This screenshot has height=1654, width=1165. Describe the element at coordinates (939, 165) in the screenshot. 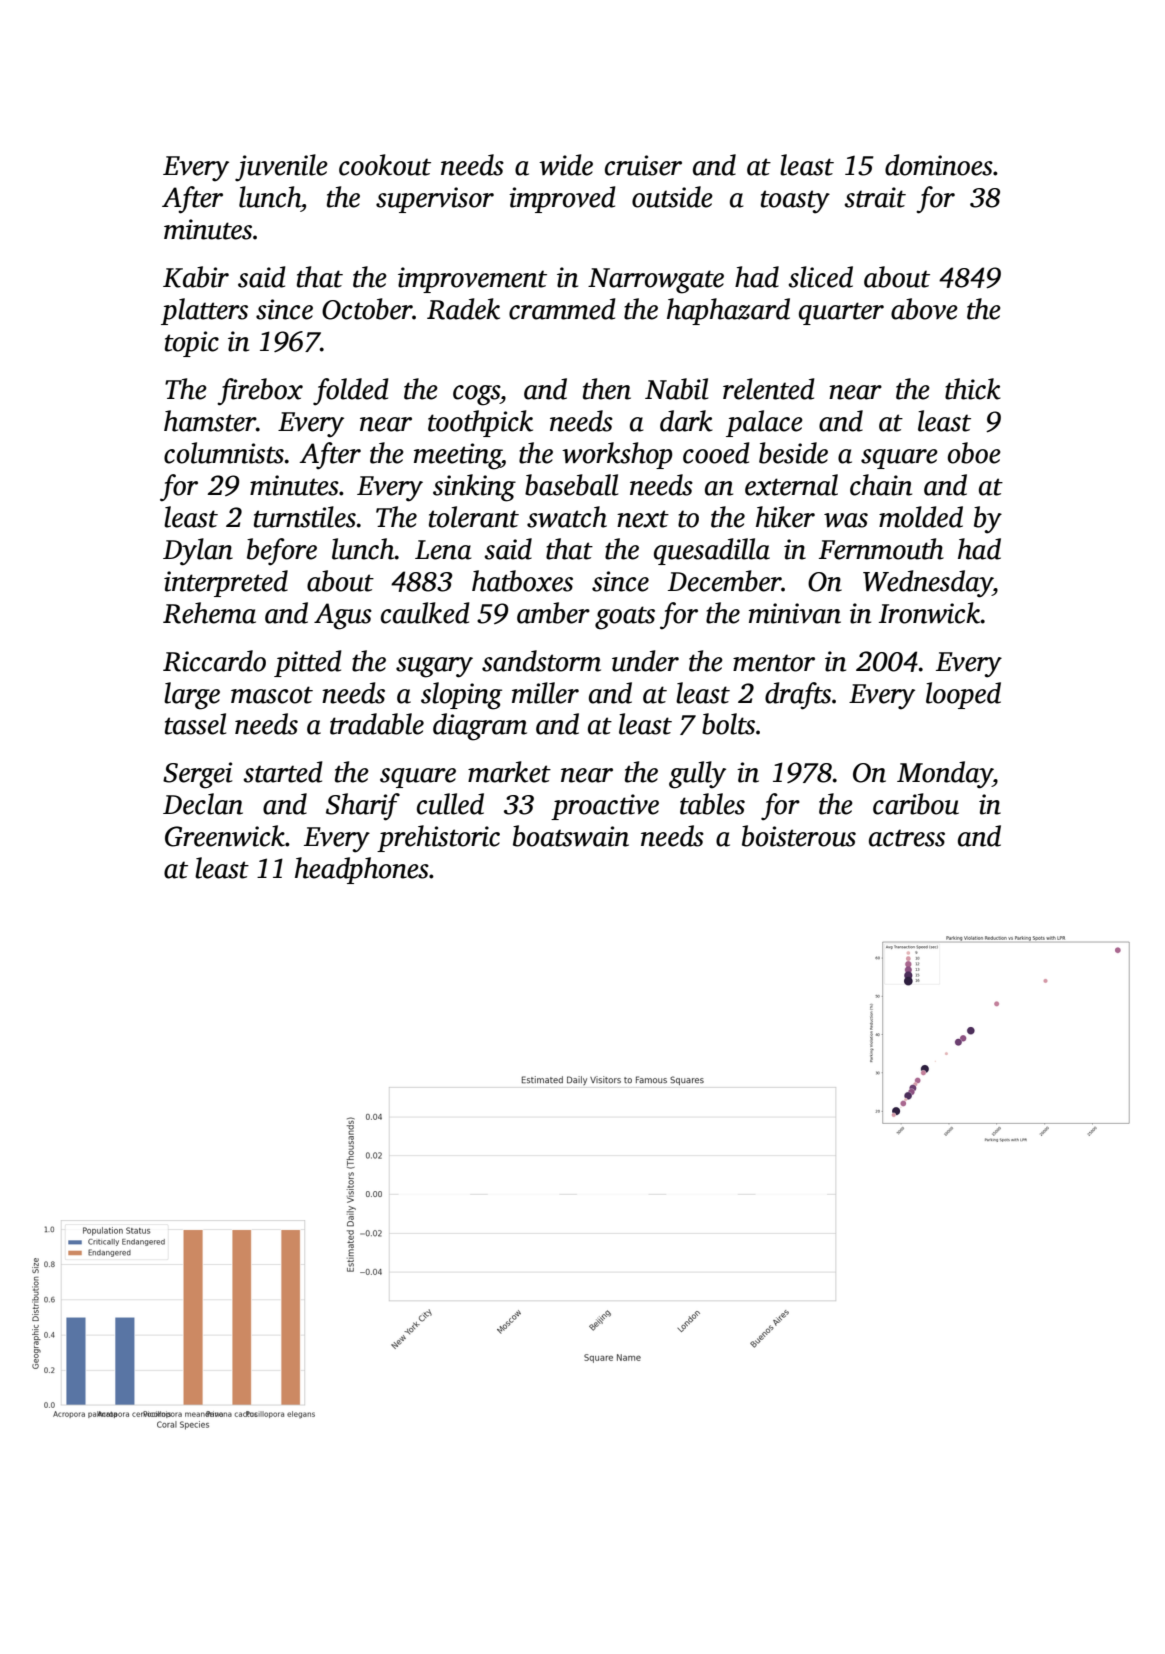

I see `dominoes` at that location.
